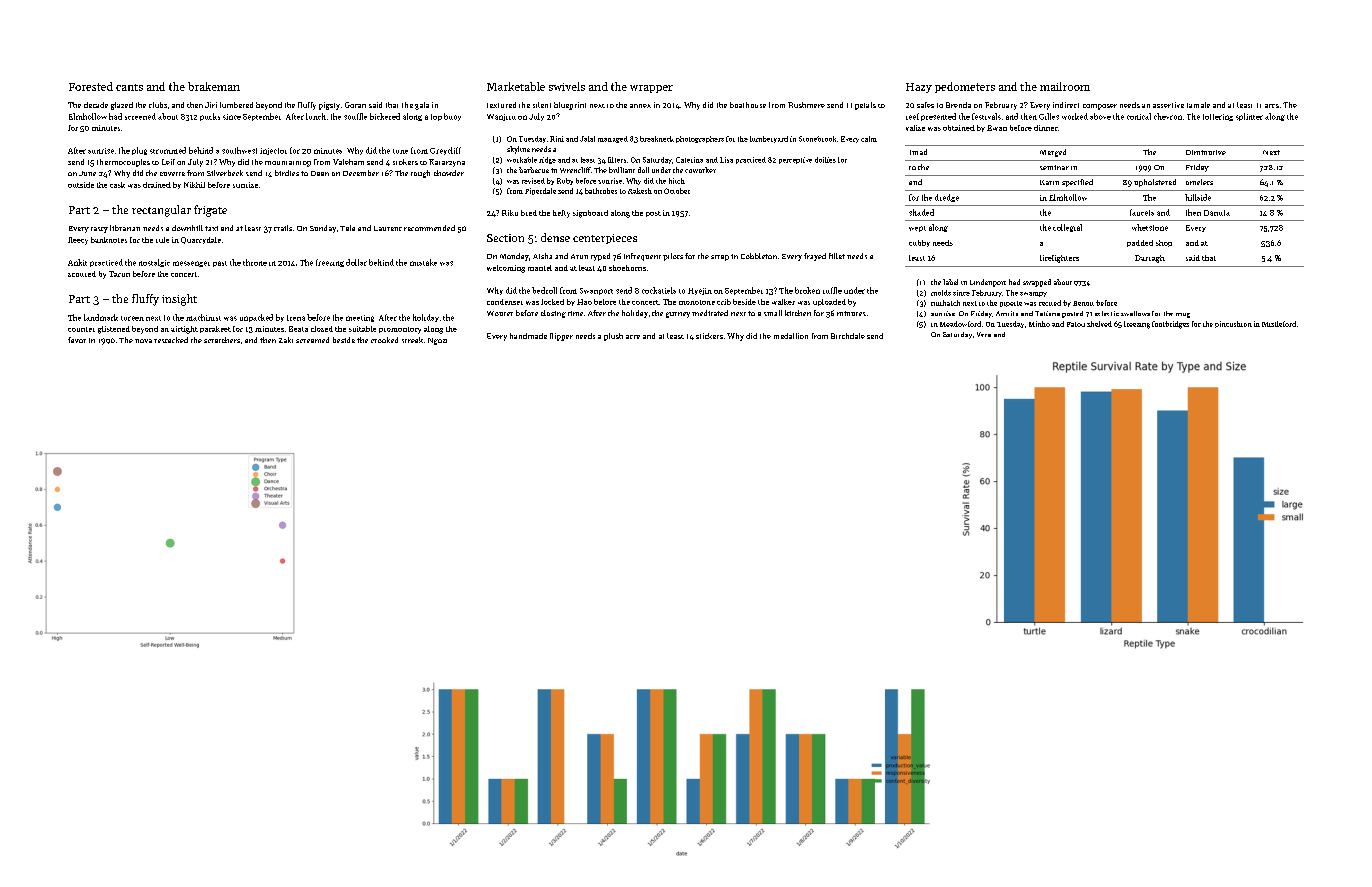 Image resolution: width=1372 pixels, height=887 pixels. I want to click on Piperdale, so click(540, 191).
